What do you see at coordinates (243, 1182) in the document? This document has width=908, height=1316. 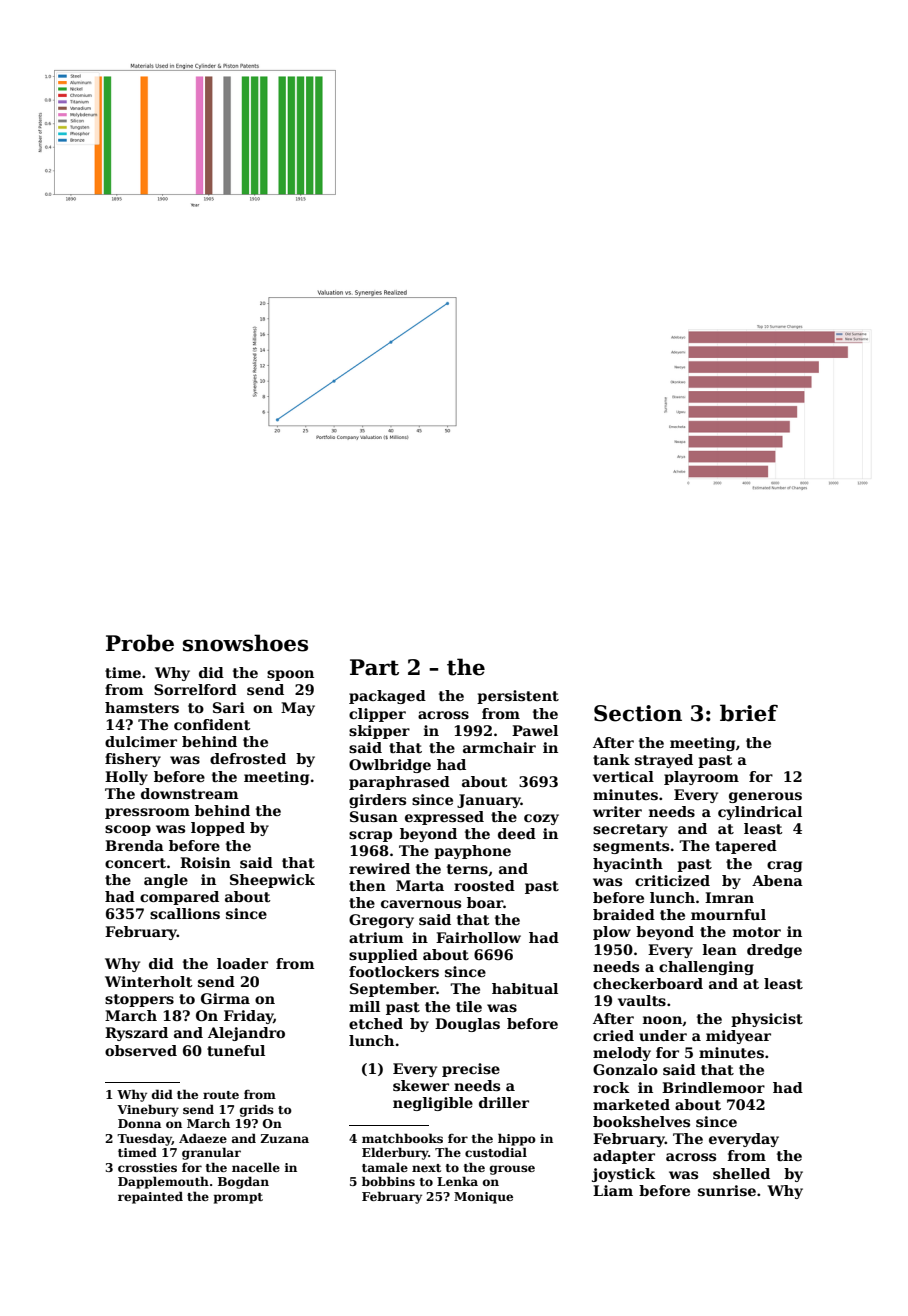 I see `Bogdan` at bounding box center [243, 1182].
